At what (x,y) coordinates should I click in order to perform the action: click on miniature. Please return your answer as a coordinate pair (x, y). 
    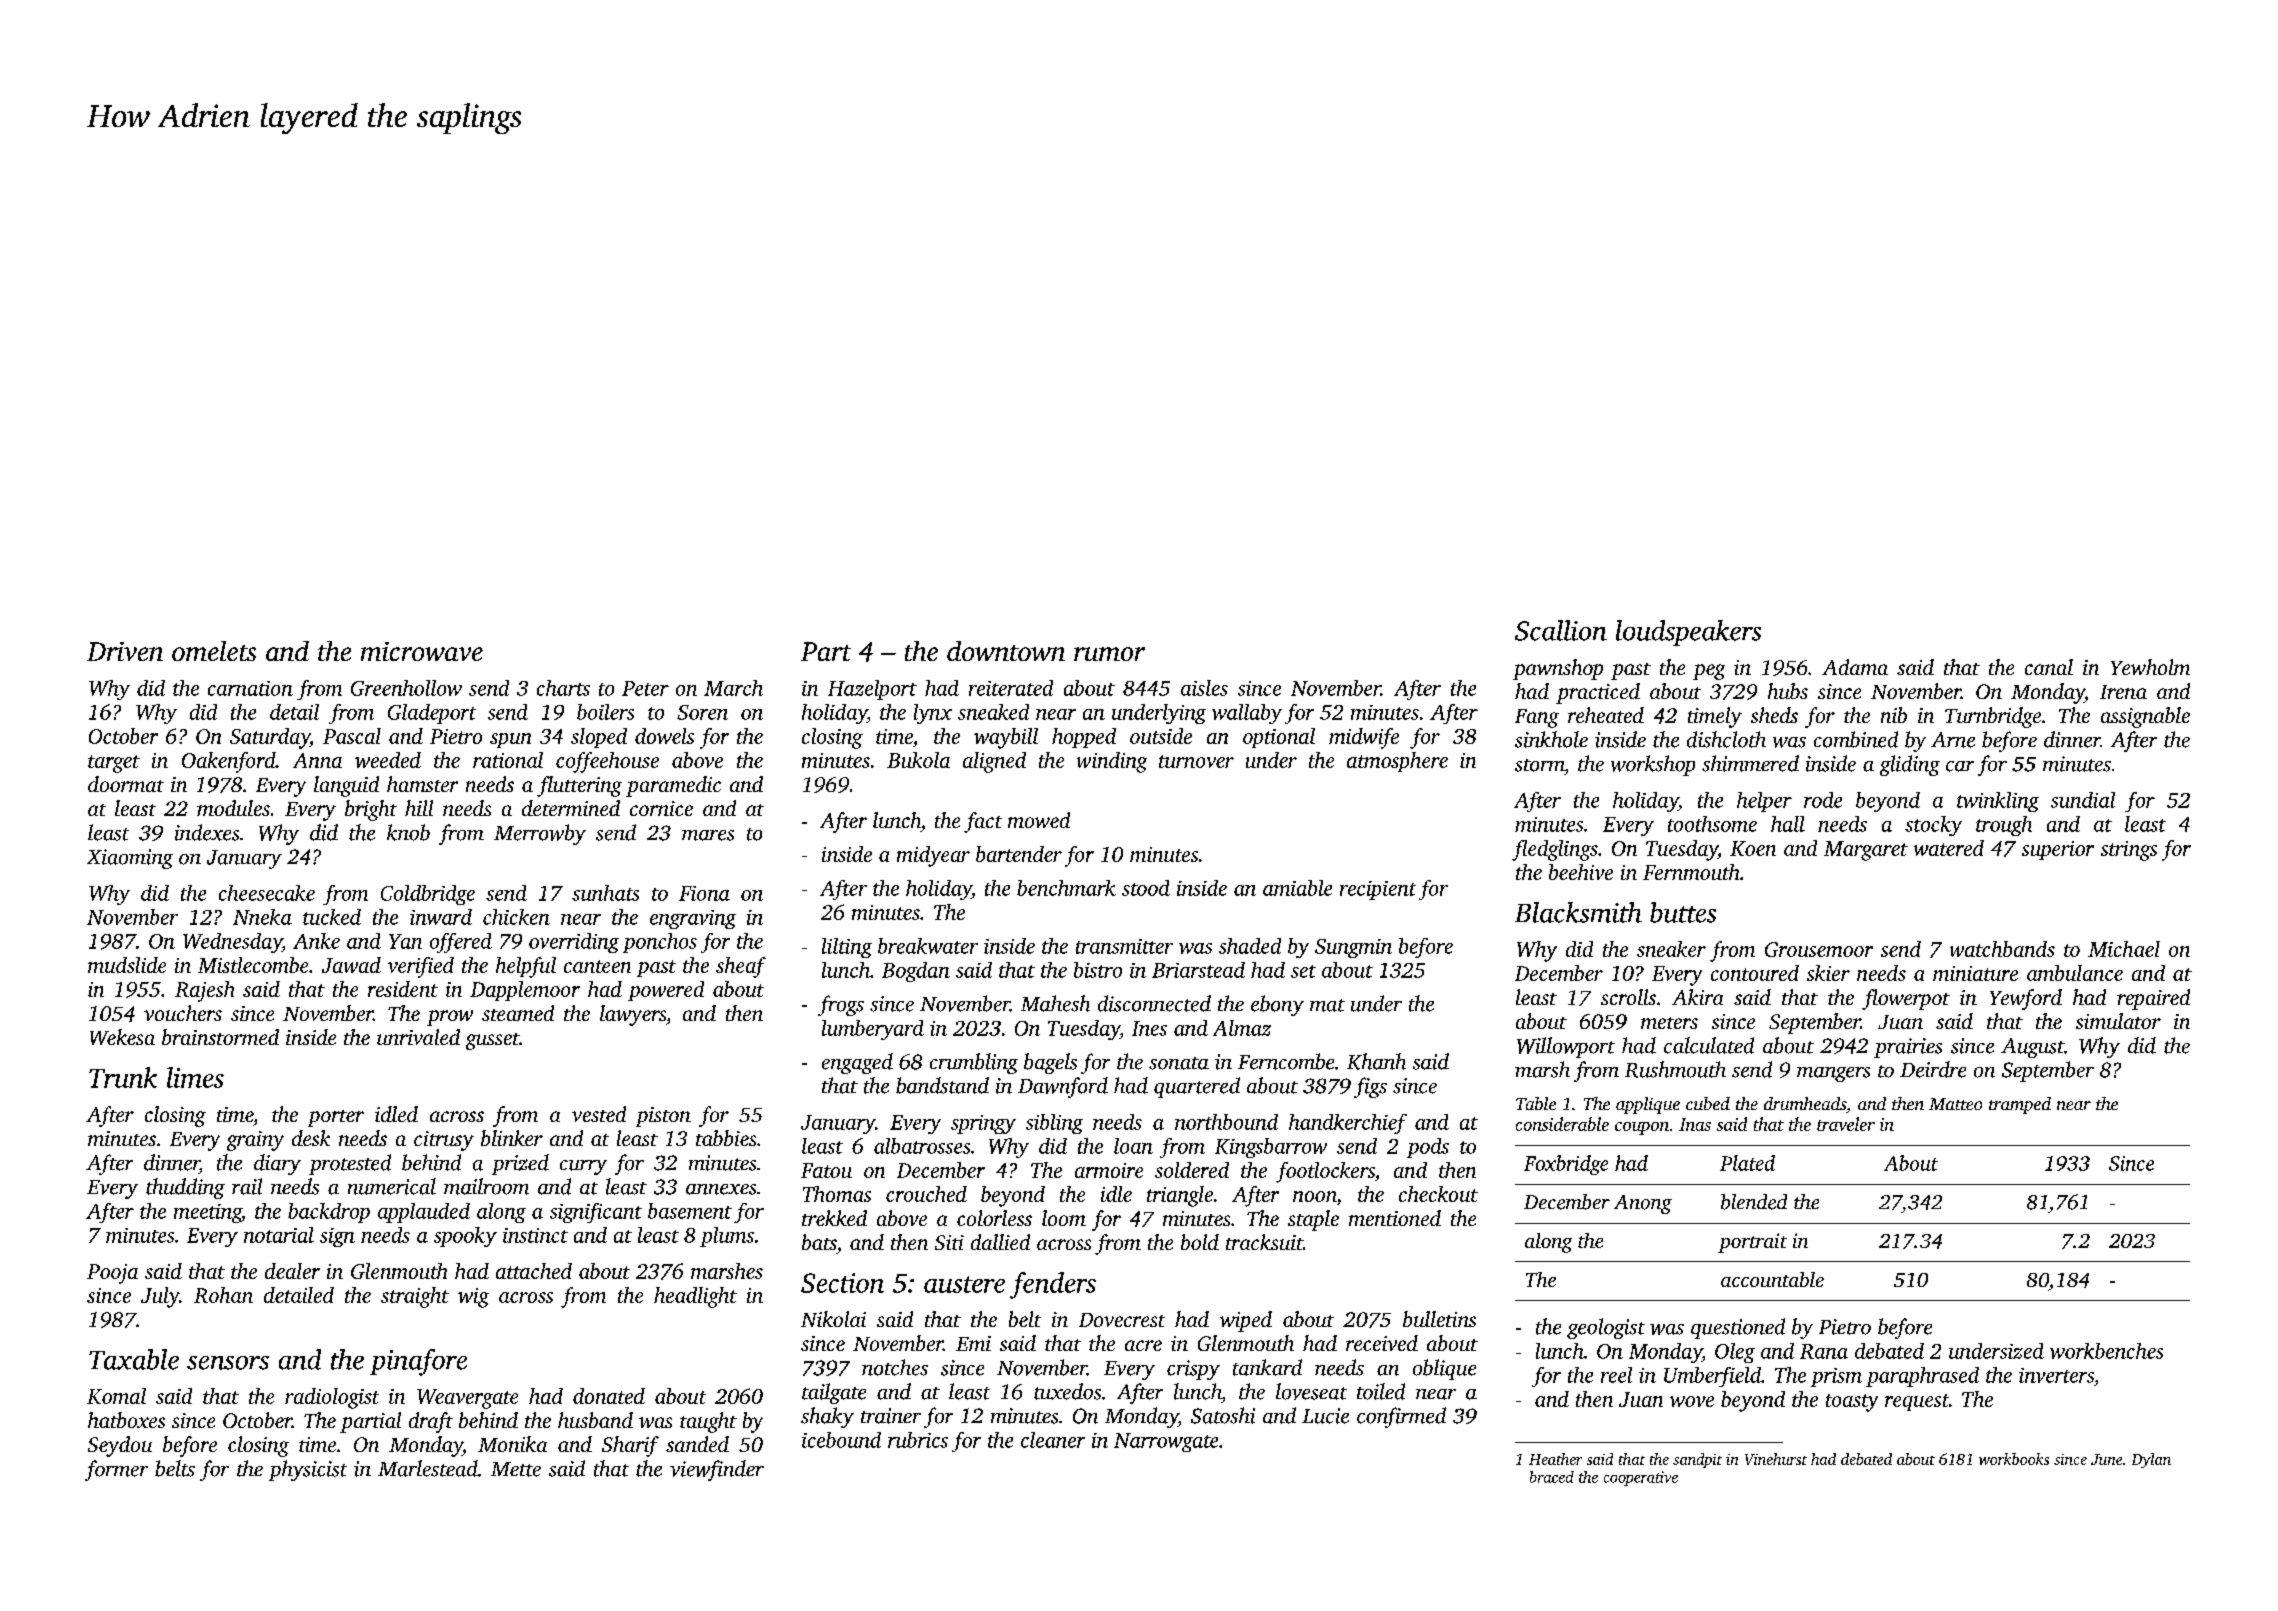
    Looking at the image, I should click on (1975, 973).
